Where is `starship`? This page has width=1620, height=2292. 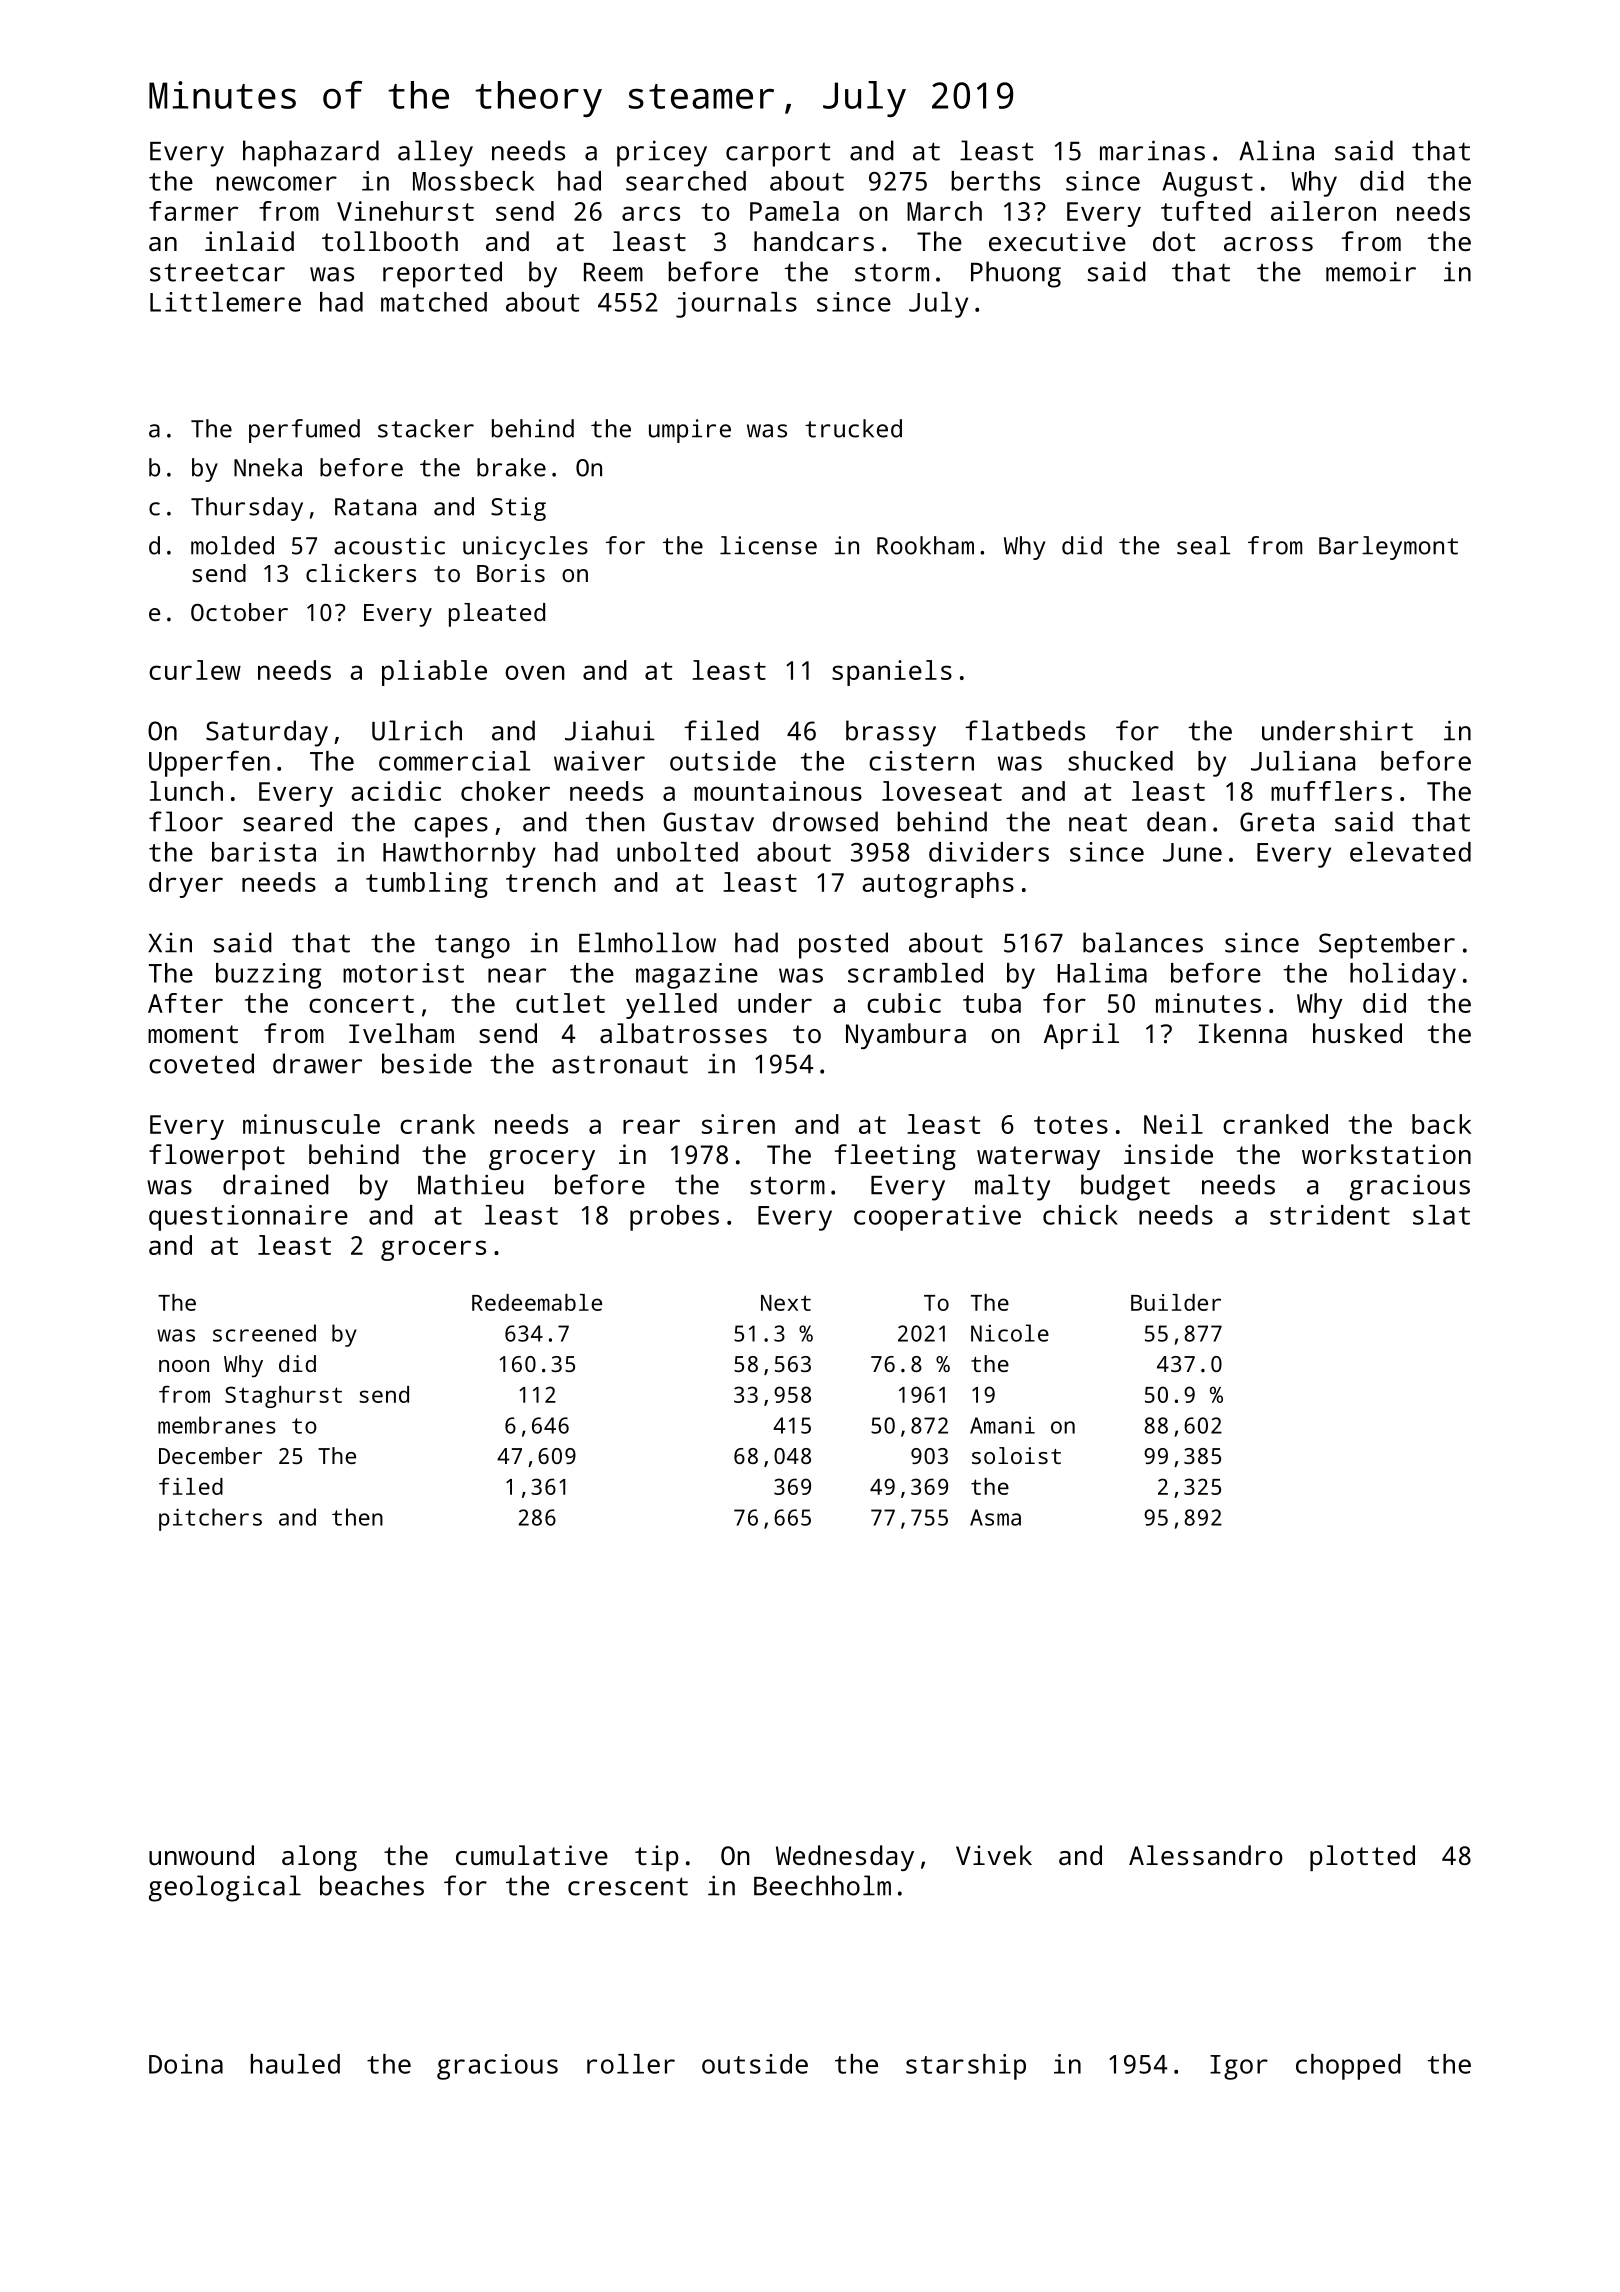 starship is located at coordinates (966, 2067).
